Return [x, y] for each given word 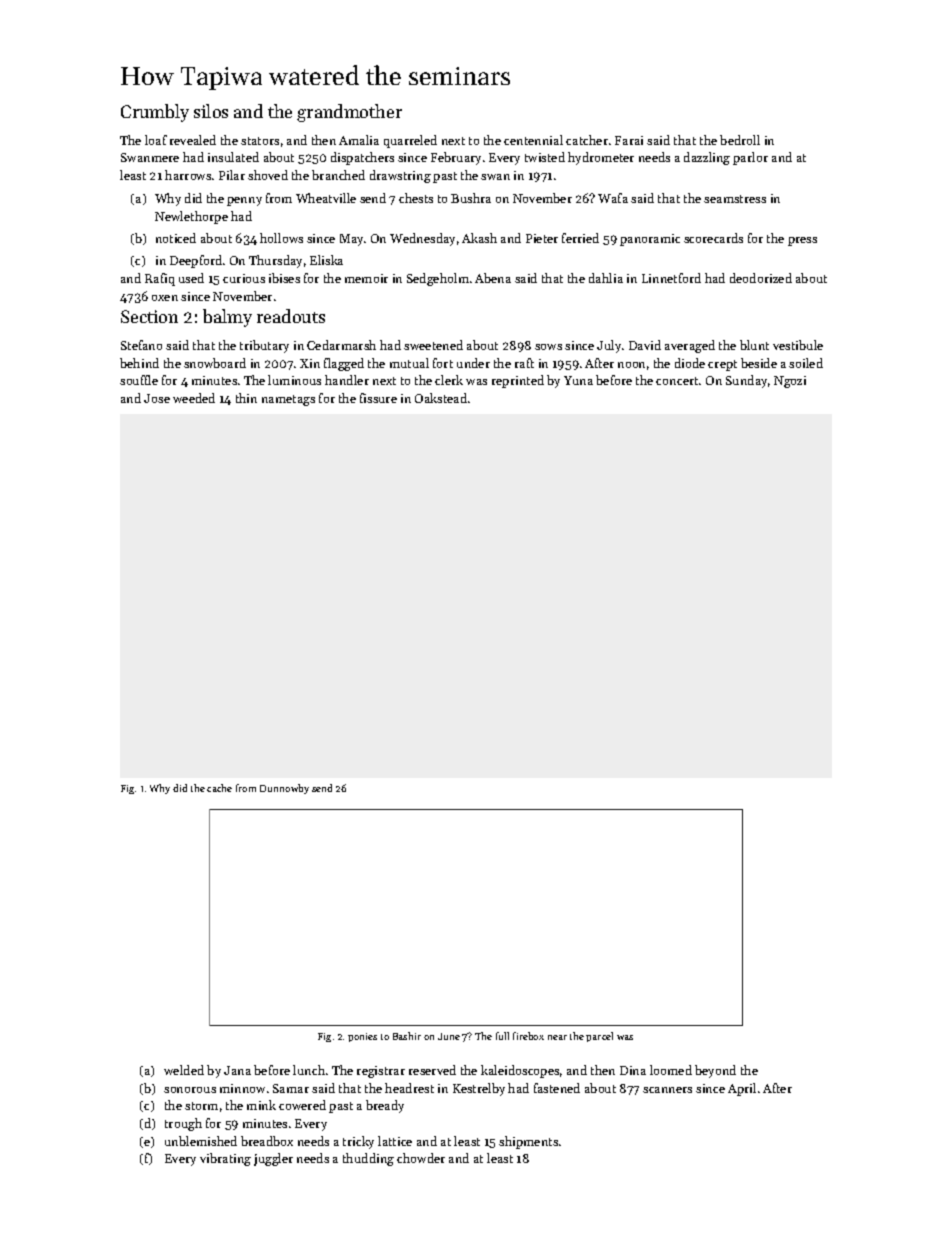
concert [677, 381]
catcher [587, 140]
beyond [715, 1071]
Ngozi [790, 382]
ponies [362, 1037]
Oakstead [441, 398]
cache [219, 788]
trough [183, 1124]
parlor [750, 158]
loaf [156, 140]
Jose [157, 398]
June [449, 1036]
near [557, 1037]
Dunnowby [284, 789]
